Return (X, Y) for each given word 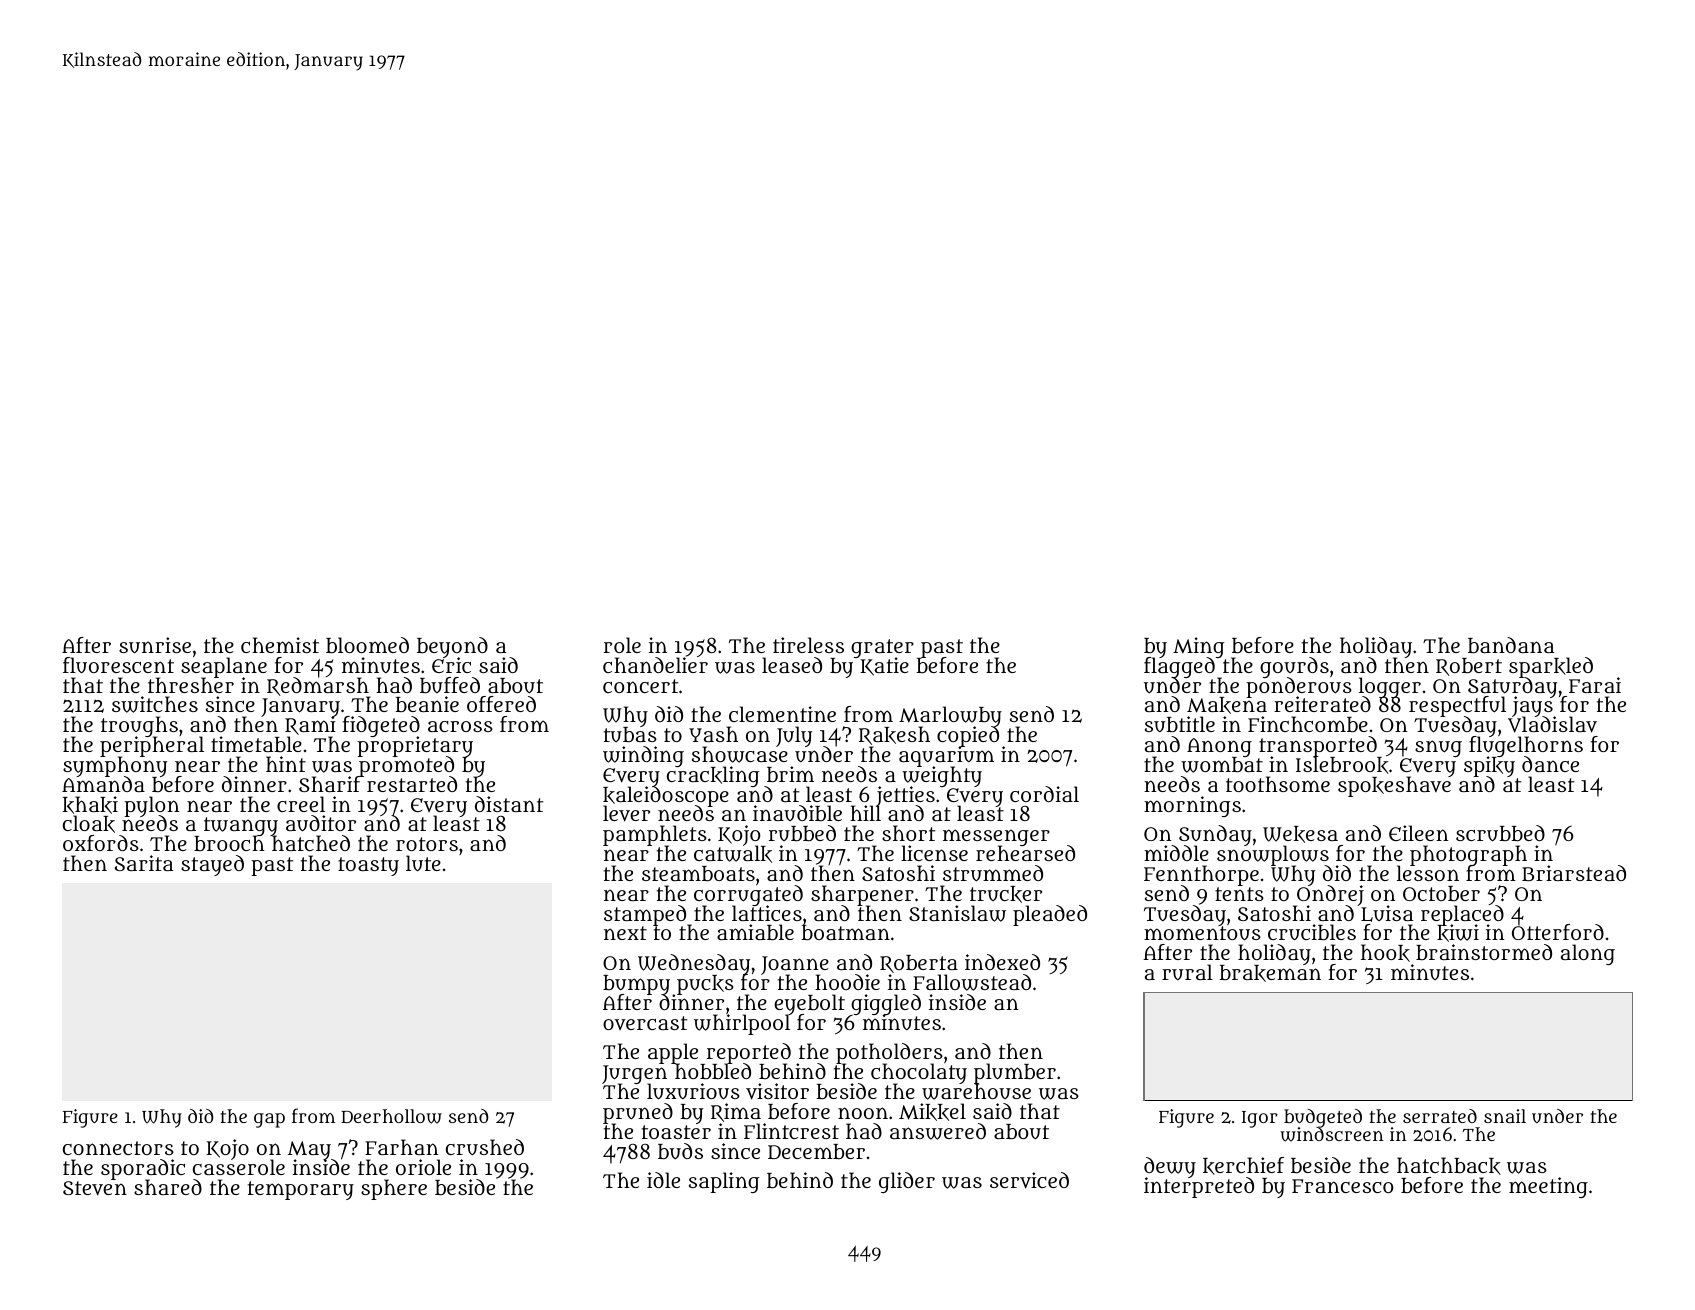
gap (269, 1120)
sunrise (155, 645)
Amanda (103, 784)
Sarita (144, 863)
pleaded (1050, 915)
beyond (452, 647)
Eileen (1419, 833)
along (1588, 954)
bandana (1511, 645)
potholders (889, 1054)
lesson (1428, 873)
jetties (905, 796)
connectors (118, 1148)
